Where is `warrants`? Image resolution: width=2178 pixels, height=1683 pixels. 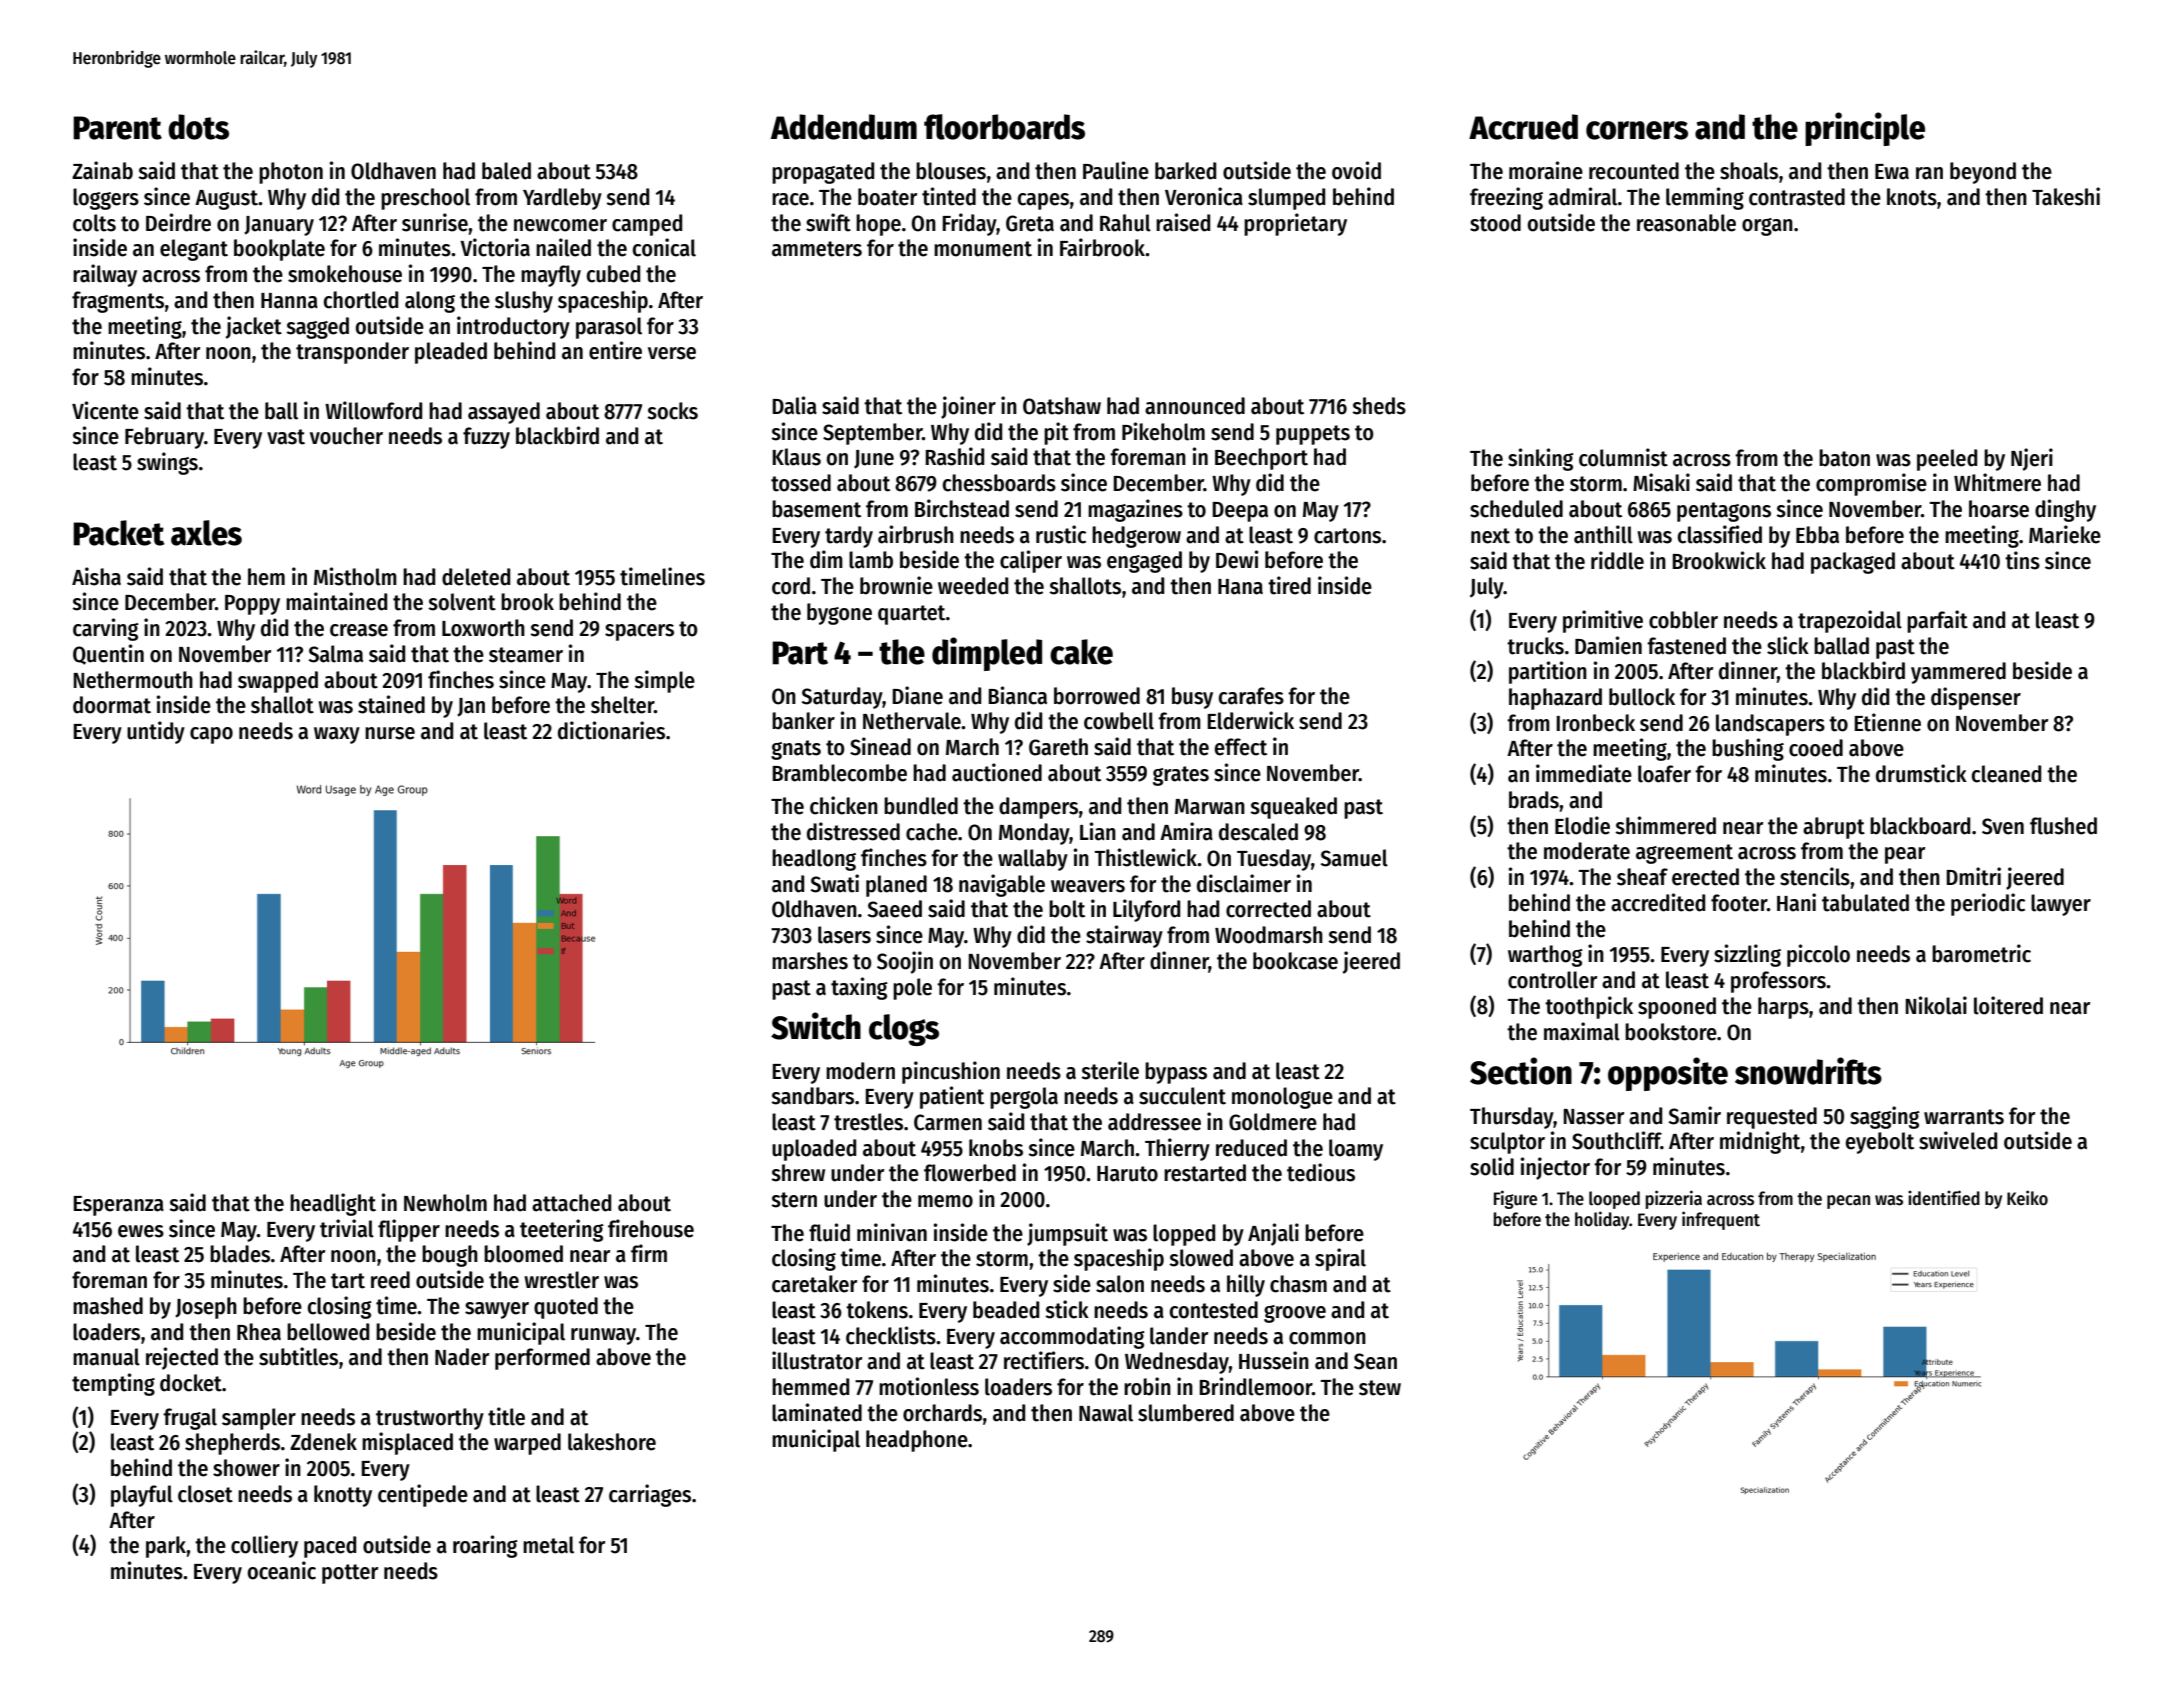
warrants is located at coordinates (1964, 1117).
